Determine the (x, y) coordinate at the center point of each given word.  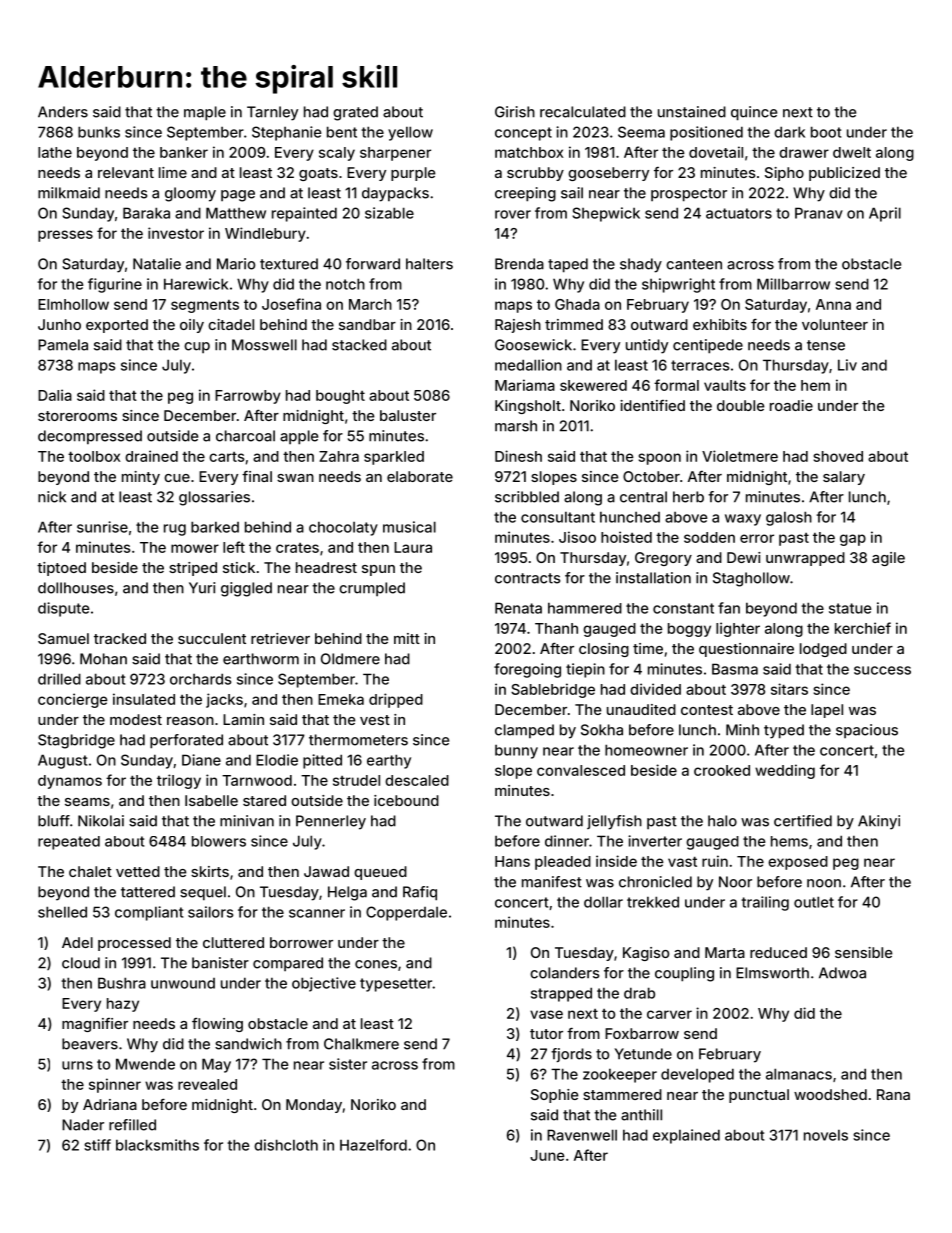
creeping (525, 194)
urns (77, 1065)
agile (888, 559)
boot (826, 132)
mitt (407, 638)
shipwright (678, 285)
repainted (304, 214)
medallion (528, 365)
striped (193, 569)
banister (220, 963)
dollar (603, 902)
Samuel (63, 638)
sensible (863, 952)
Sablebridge (553, 690)
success (882, 670)
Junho (59, 324)
